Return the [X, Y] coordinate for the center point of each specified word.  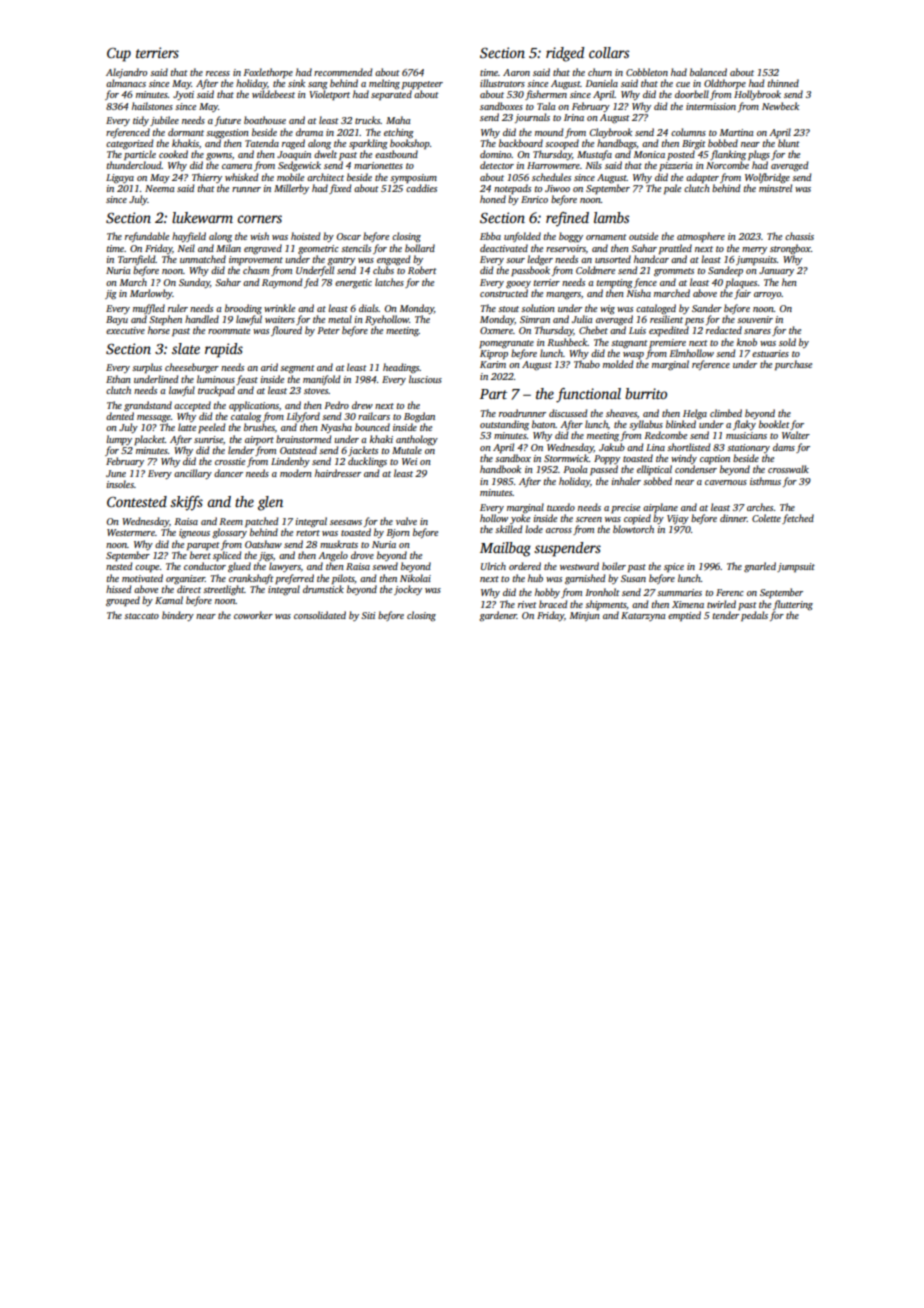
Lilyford [303, 417]
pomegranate [506, 344]
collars [609, 52]
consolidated [320, 615]
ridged [565, 54]
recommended [343, 72]
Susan [633, 578]
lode [534, 529]
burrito [646, 393]
